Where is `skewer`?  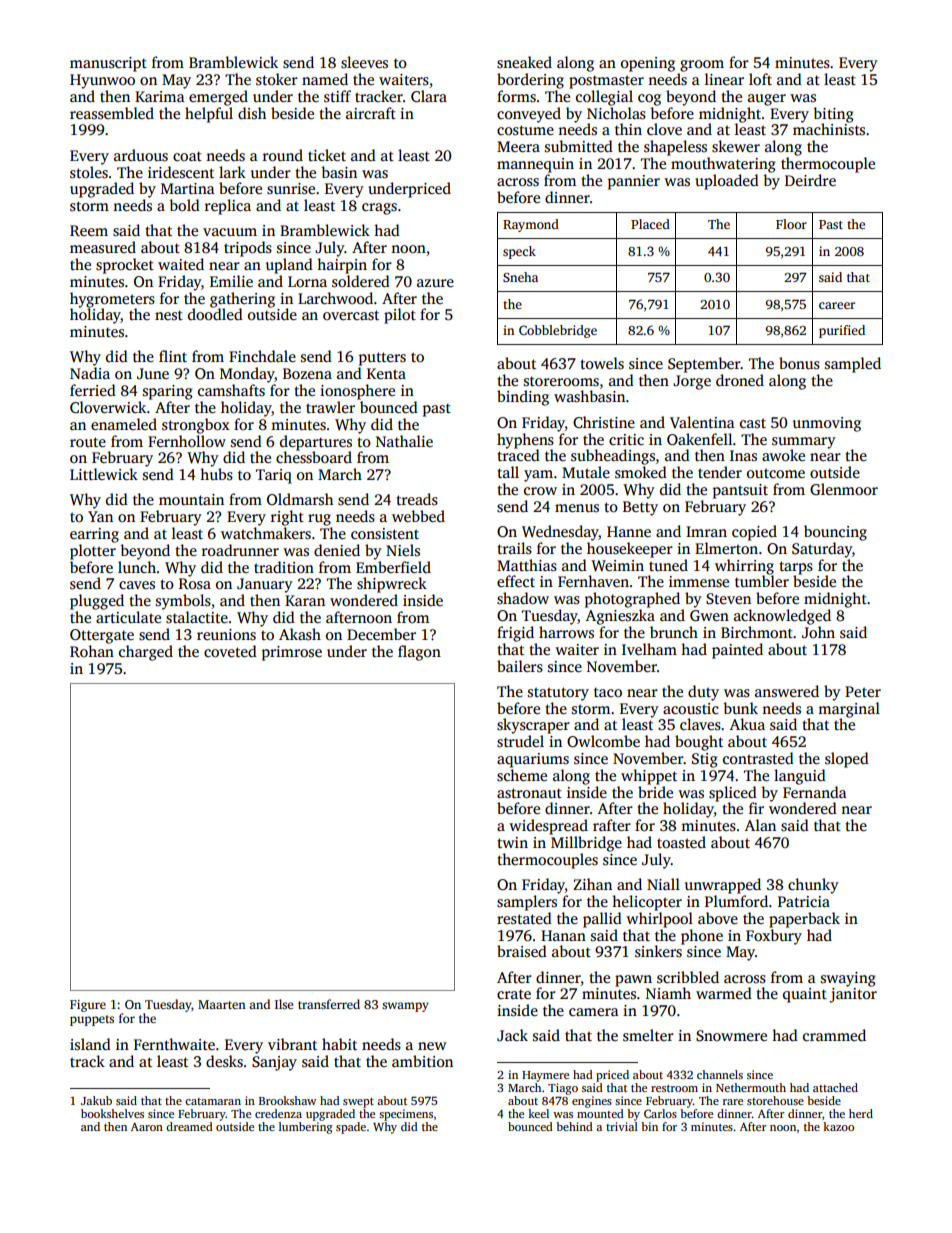 skewer is located at coordinates (736, 146).
